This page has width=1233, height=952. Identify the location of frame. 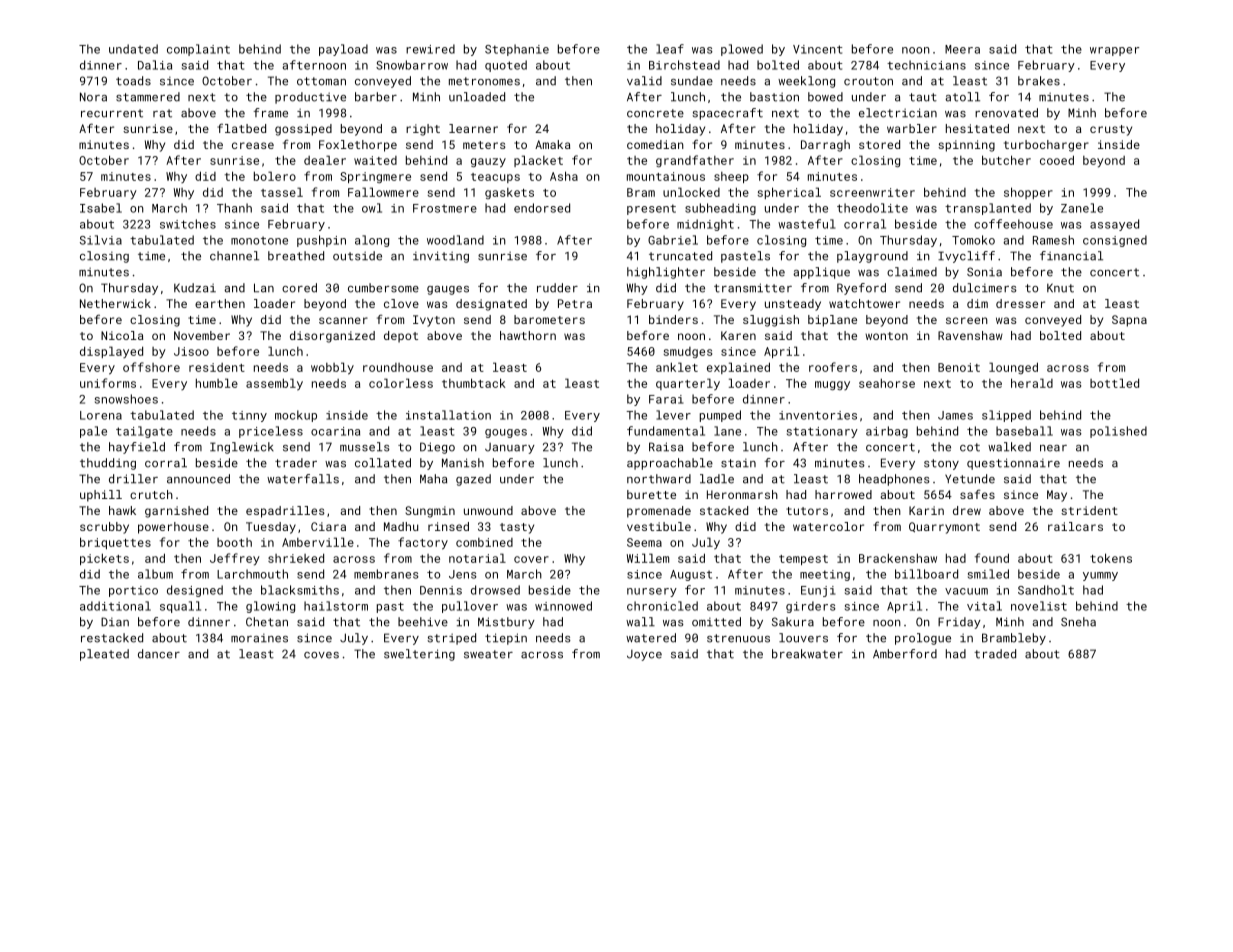
(270, 113).
